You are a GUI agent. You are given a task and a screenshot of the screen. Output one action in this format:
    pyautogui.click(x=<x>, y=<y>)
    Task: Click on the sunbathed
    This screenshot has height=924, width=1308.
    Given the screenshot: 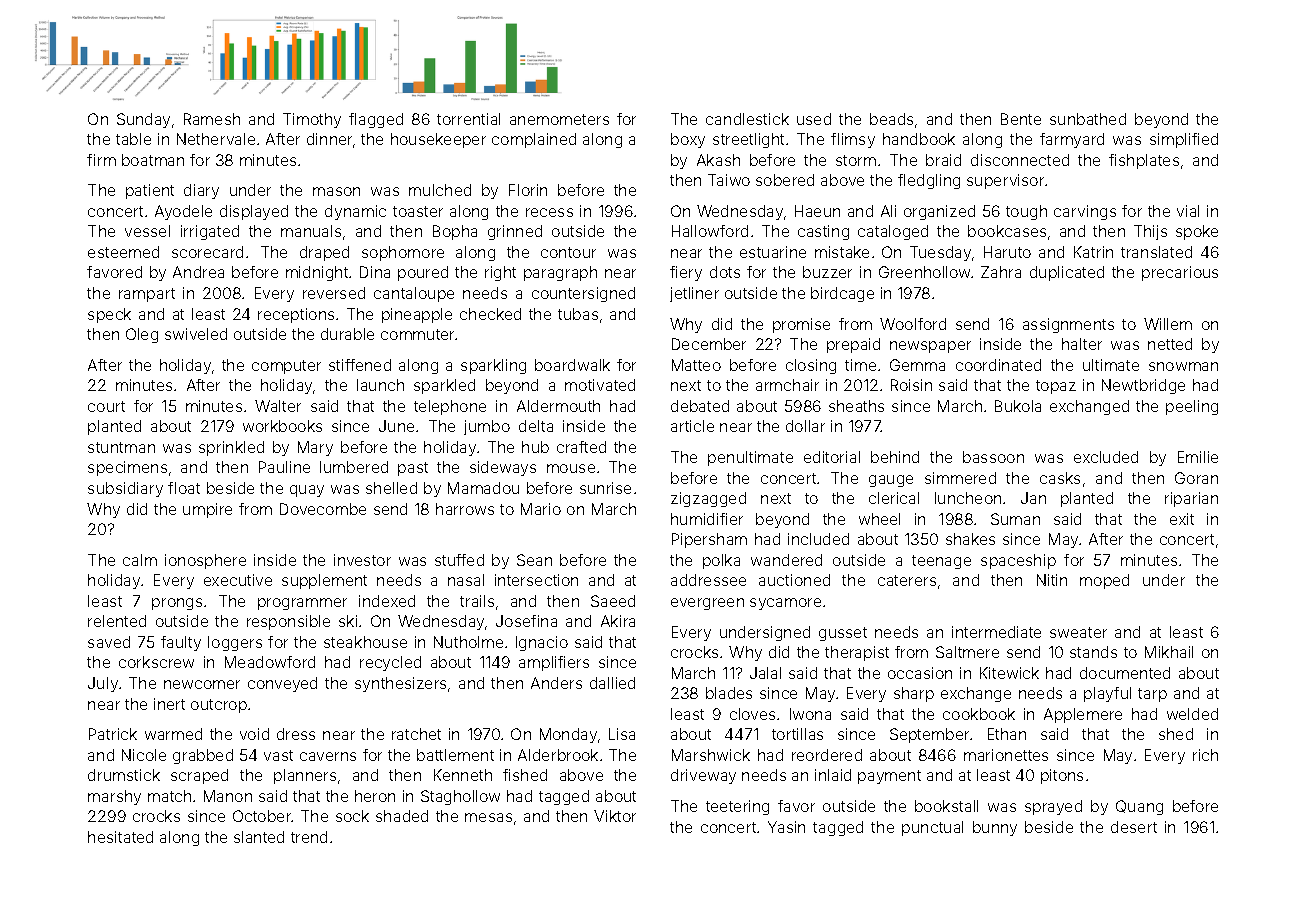 What is the action you would take?
    pyautogui.click(x=1088, y=119)
